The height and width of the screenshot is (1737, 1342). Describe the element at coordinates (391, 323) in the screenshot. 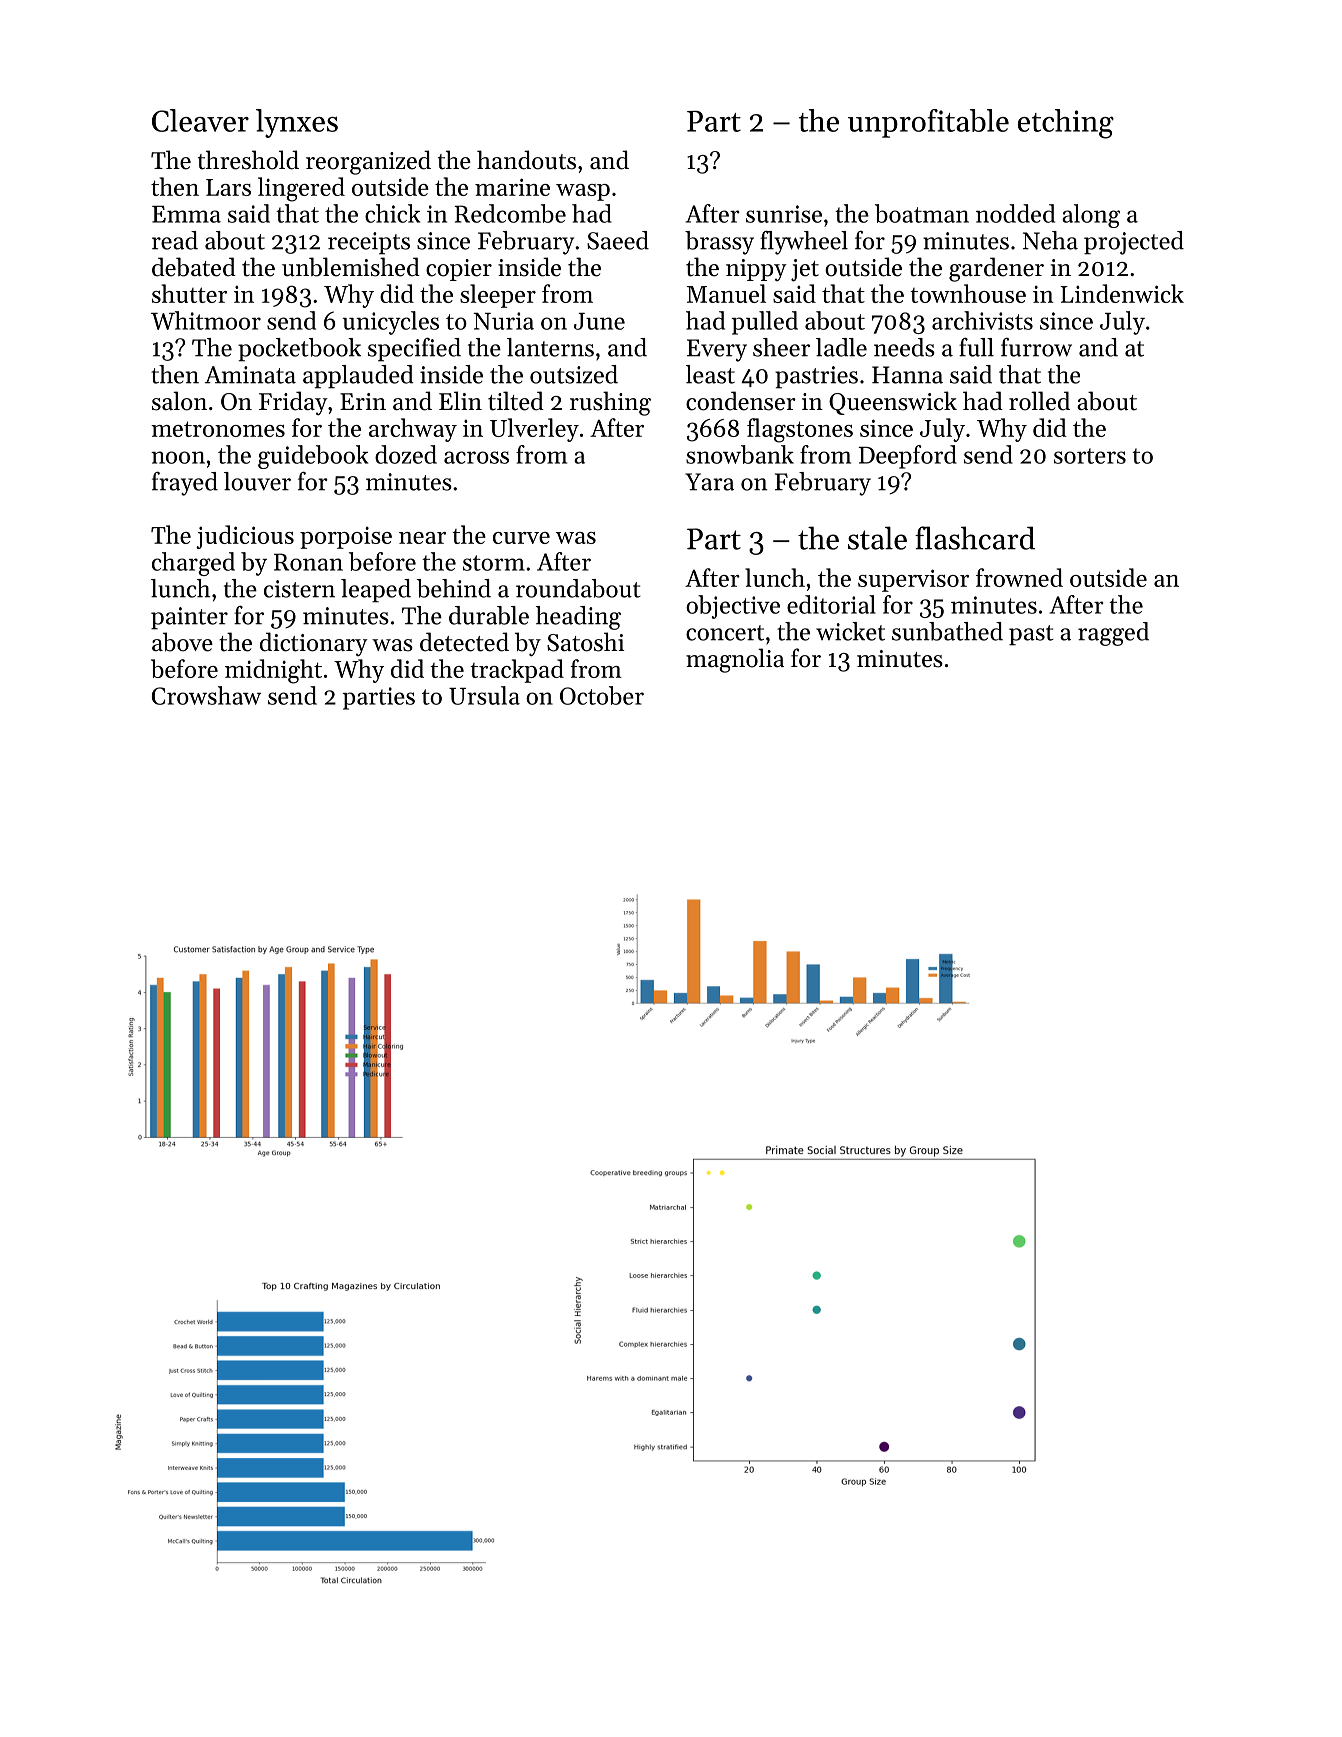

I see `unicycles` at that location.
